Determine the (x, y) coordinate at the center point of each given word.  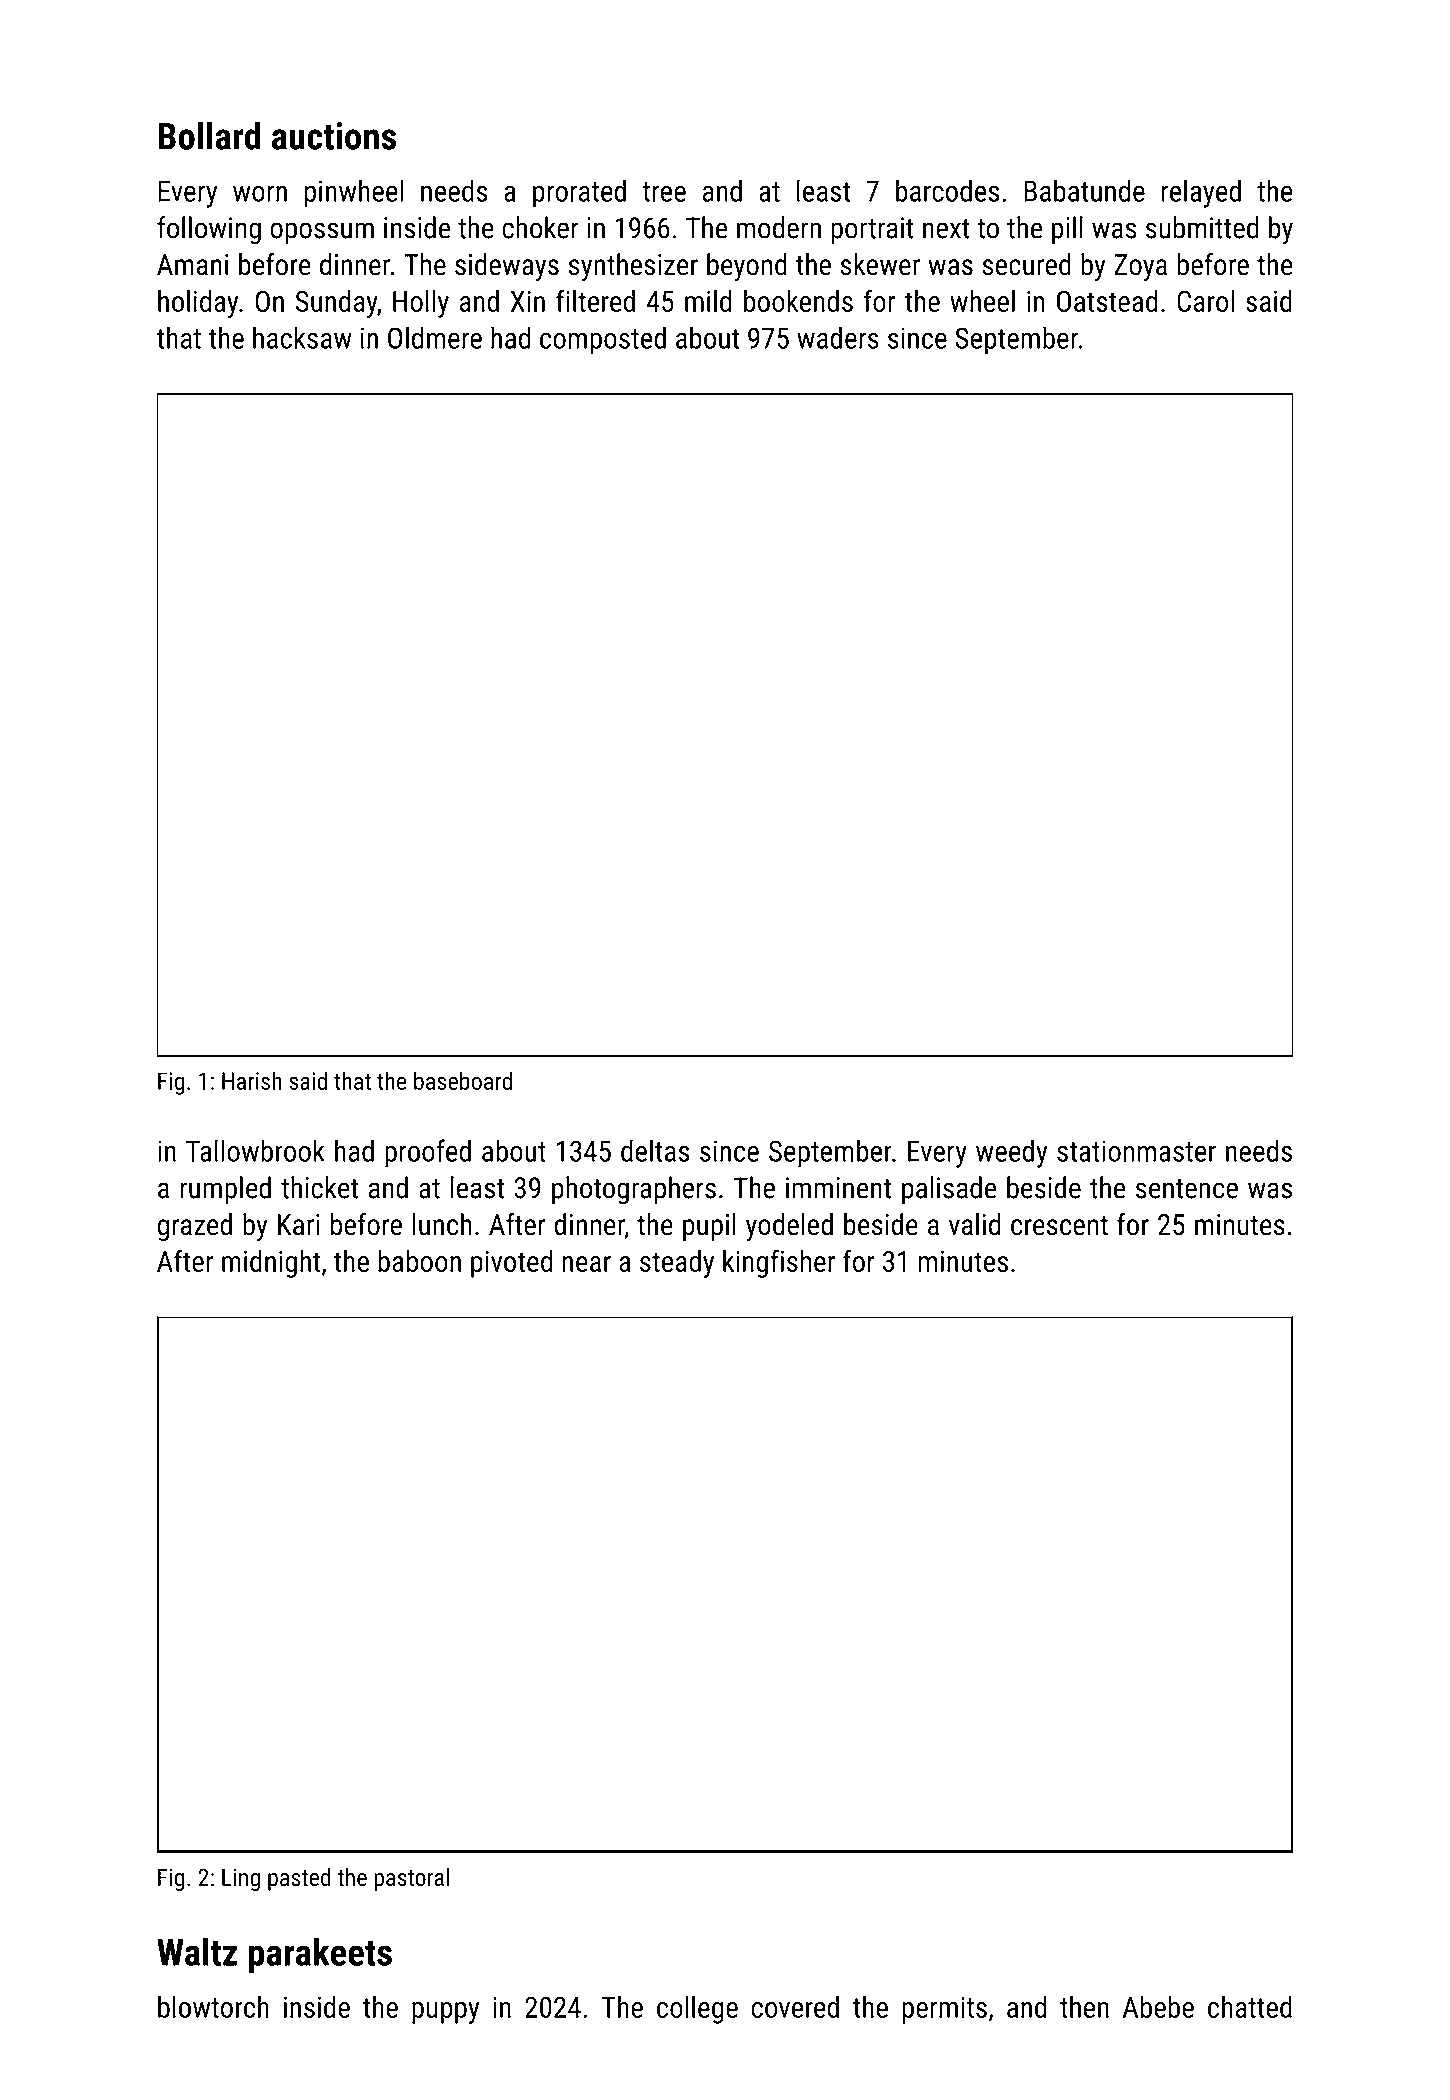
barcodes (947, 190)
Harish (252, 1080)
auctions (334, 136)
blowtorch (213, 2006)
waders (838, 337)
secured (1027, 264)
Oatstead (1107, 301)
